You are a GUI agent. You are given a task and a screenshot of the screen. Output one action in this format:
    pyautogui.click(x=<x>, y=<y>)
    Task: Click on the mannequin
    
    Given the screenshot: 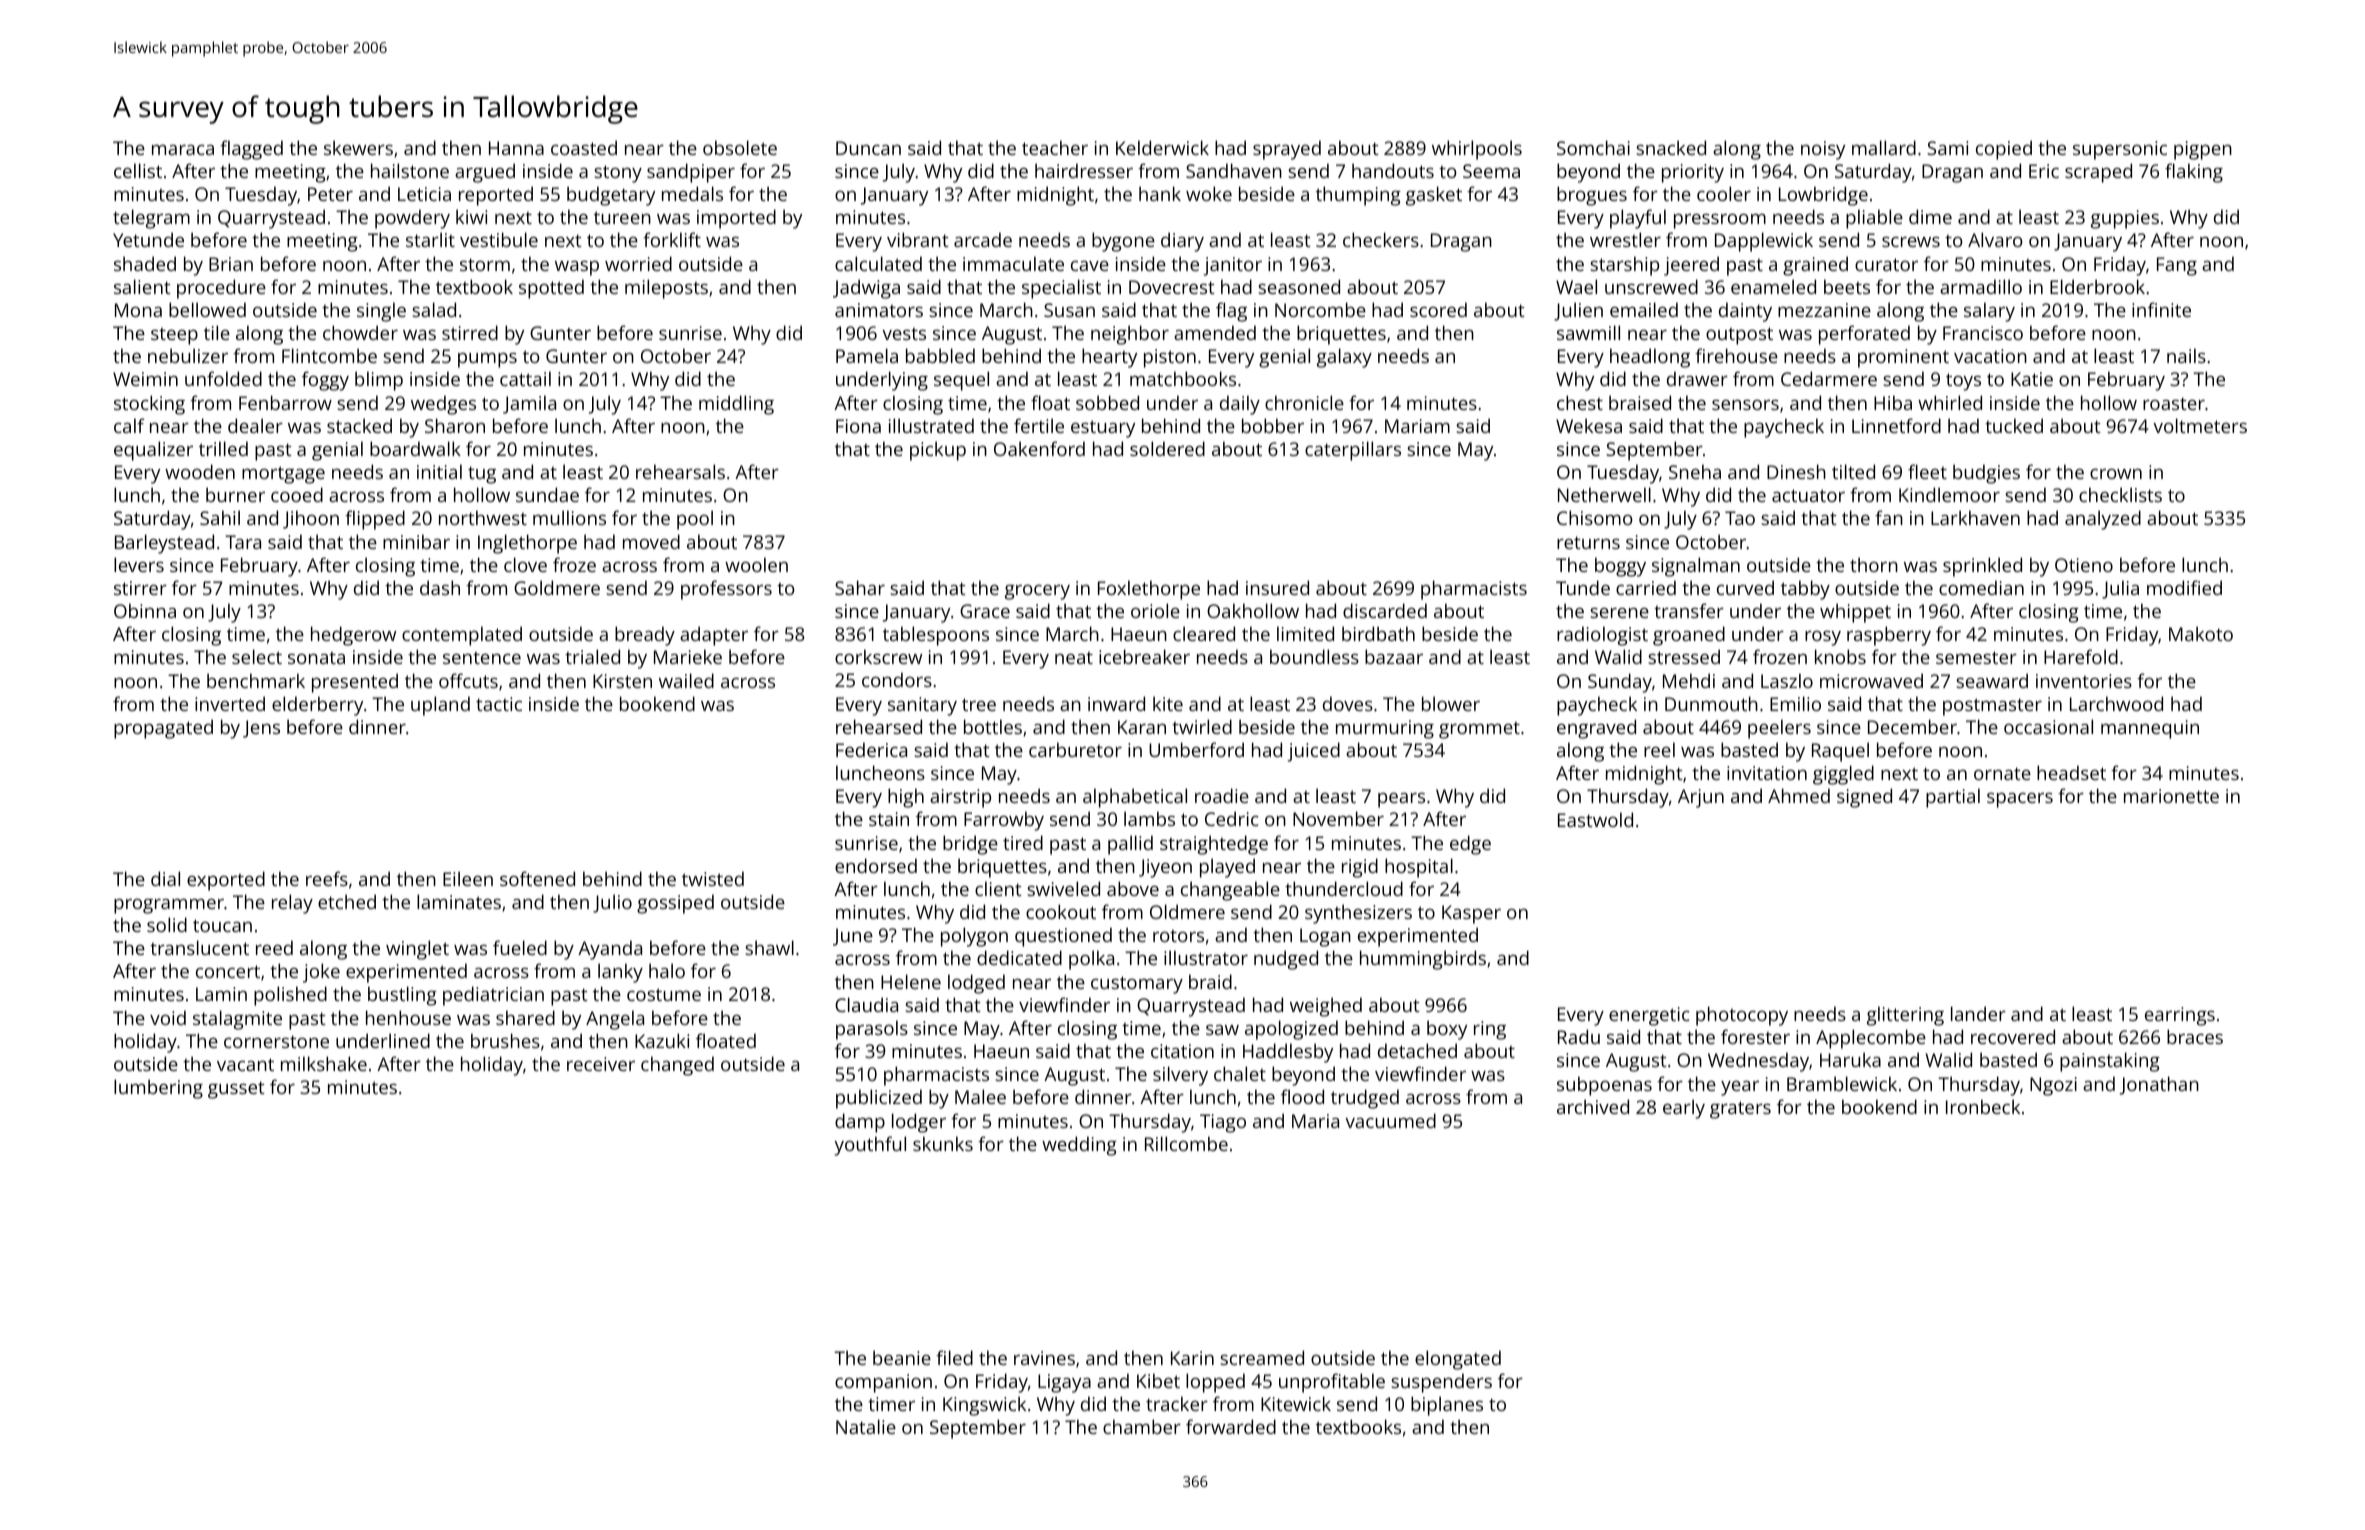 What is the action you would take?
    pyautogui.click(x=2150, y=729)
